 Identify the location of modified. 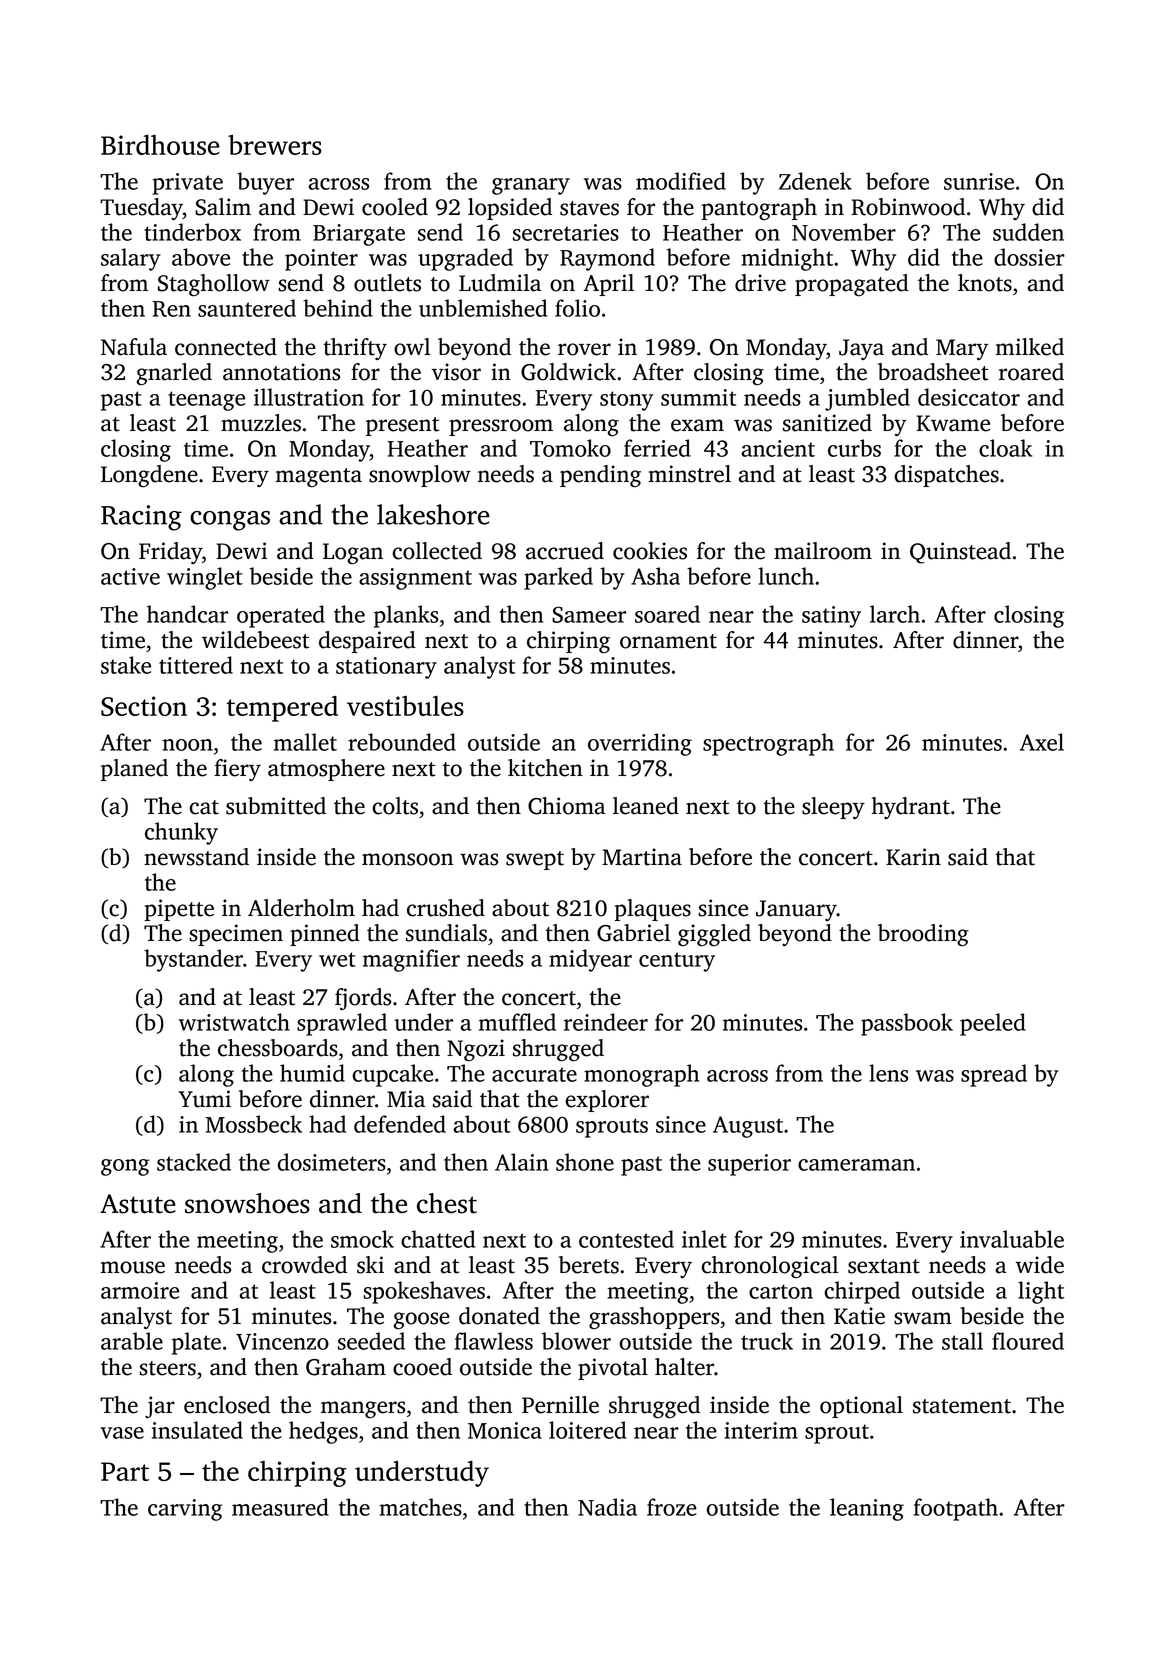
(681, 181).
